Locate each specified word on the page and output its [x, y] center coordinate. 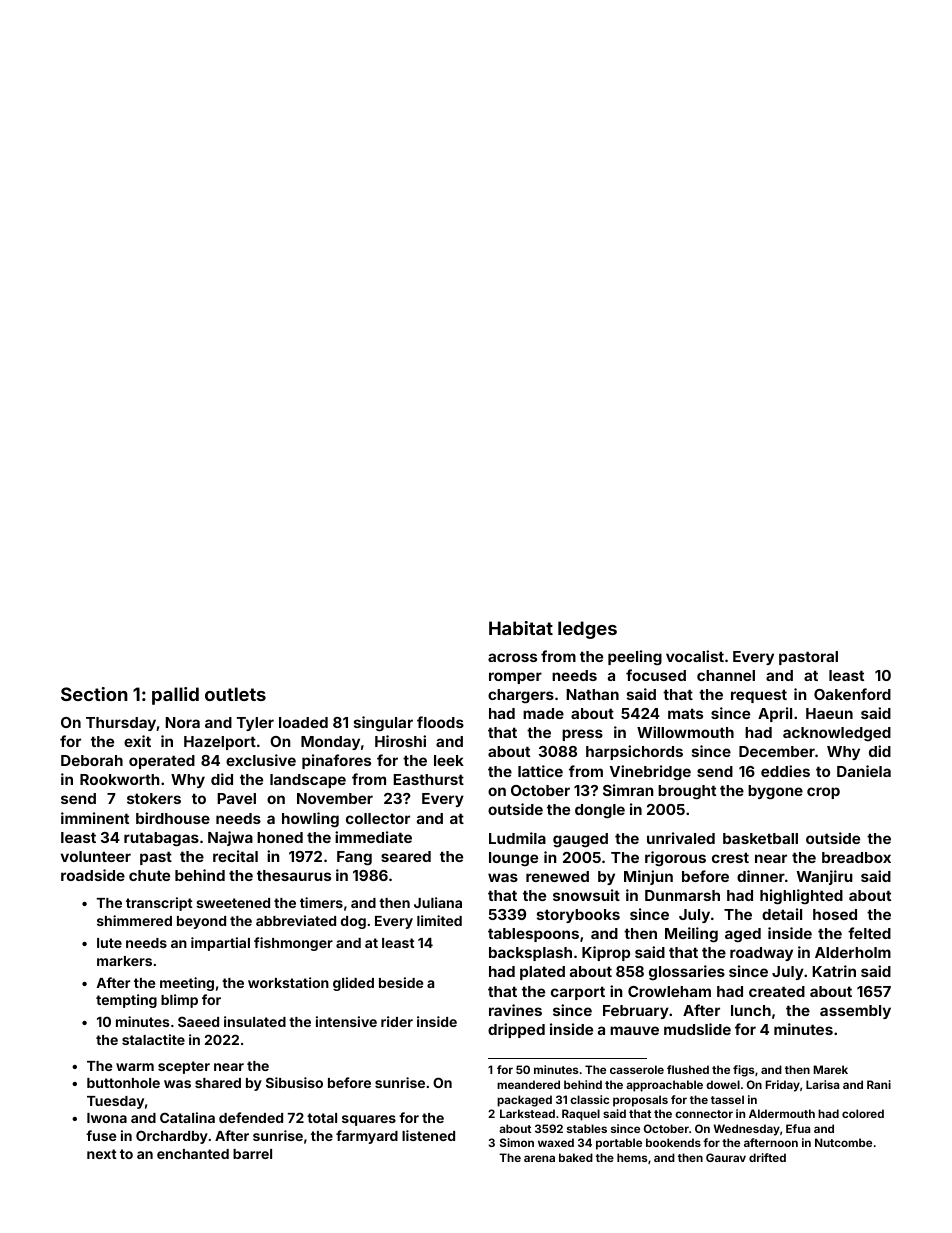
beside [401, 982]
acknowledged [837, 734]
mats [685, 713]
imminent [95, 818]
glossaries [687, 973]
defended [251, 1117]
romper [515, 678]
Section [94, 694]
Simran [628, 790]
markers [124, 961]
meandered [528, 1084]
